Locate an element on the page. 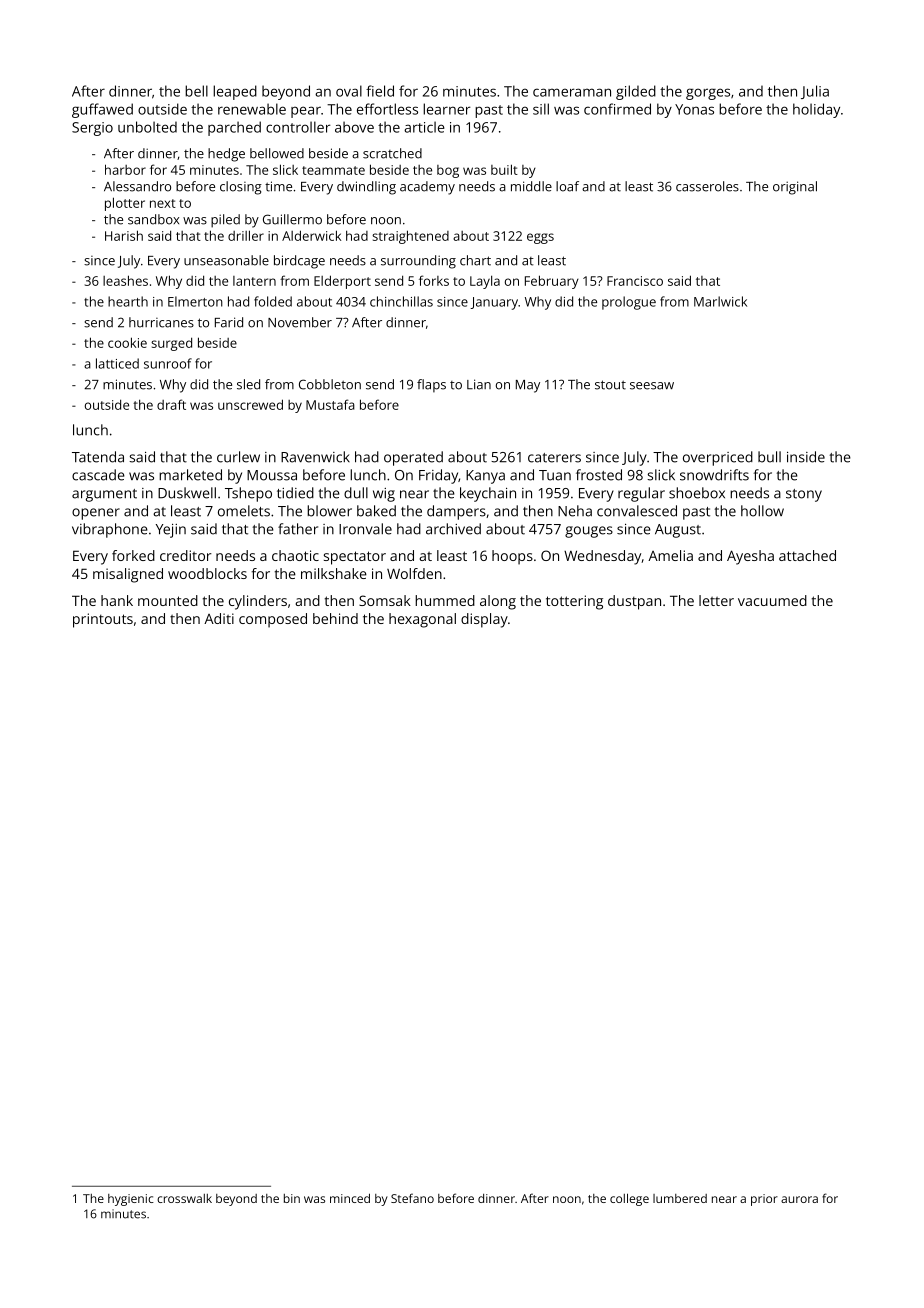  hexagonal is located at coordinates (422, 620).
